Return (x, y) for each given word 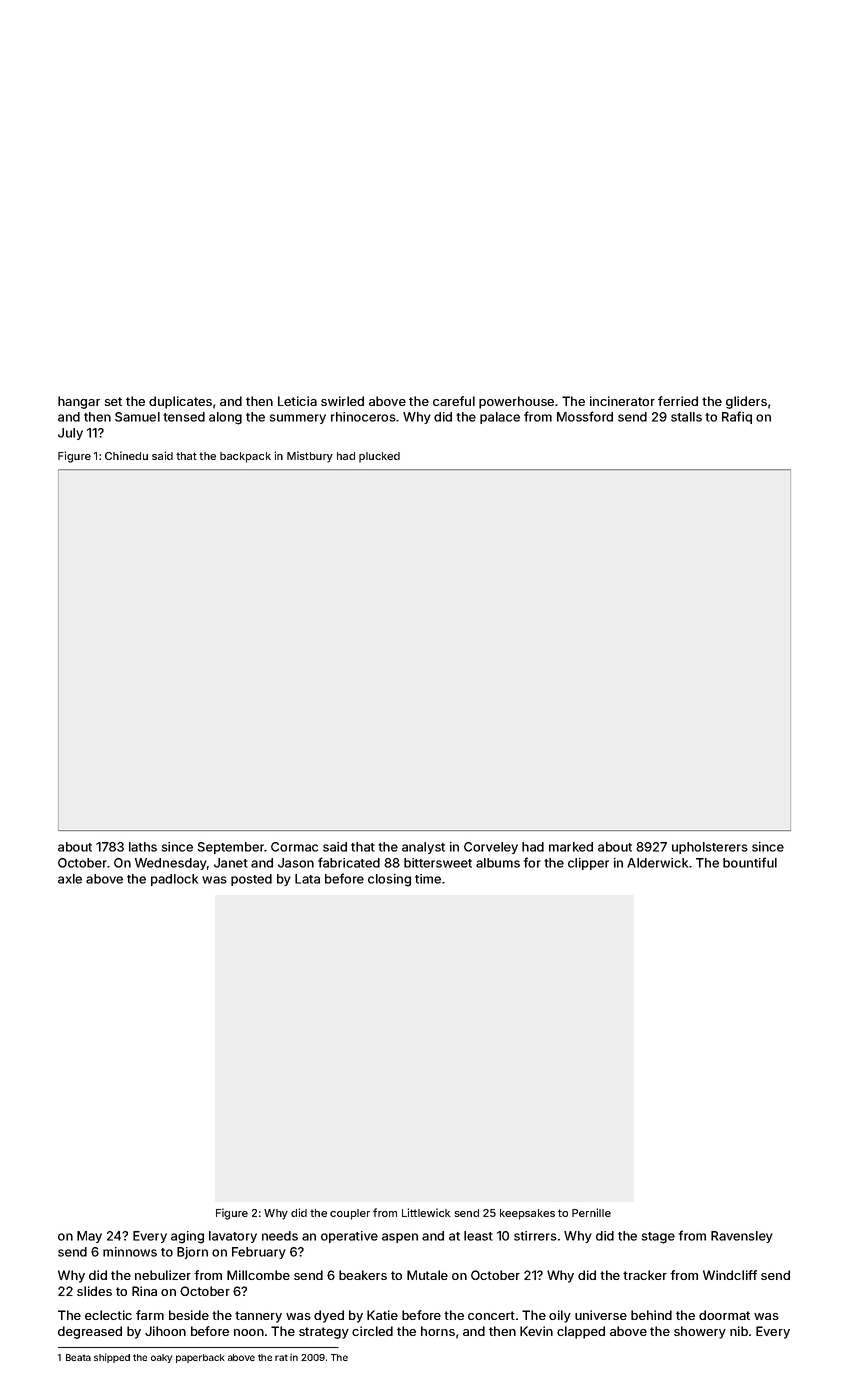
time (428, 879)
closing (389, 880)
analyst (423, 848)
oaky (161, 1358)
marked (571, 847)
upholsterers (710, 848)
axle (70, 879)
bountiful (750, 862)
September (231, 848)
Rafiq (737, 417)
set (113, 401)
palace (500, 418)
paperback (200, 1358)
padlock (174, 880)
